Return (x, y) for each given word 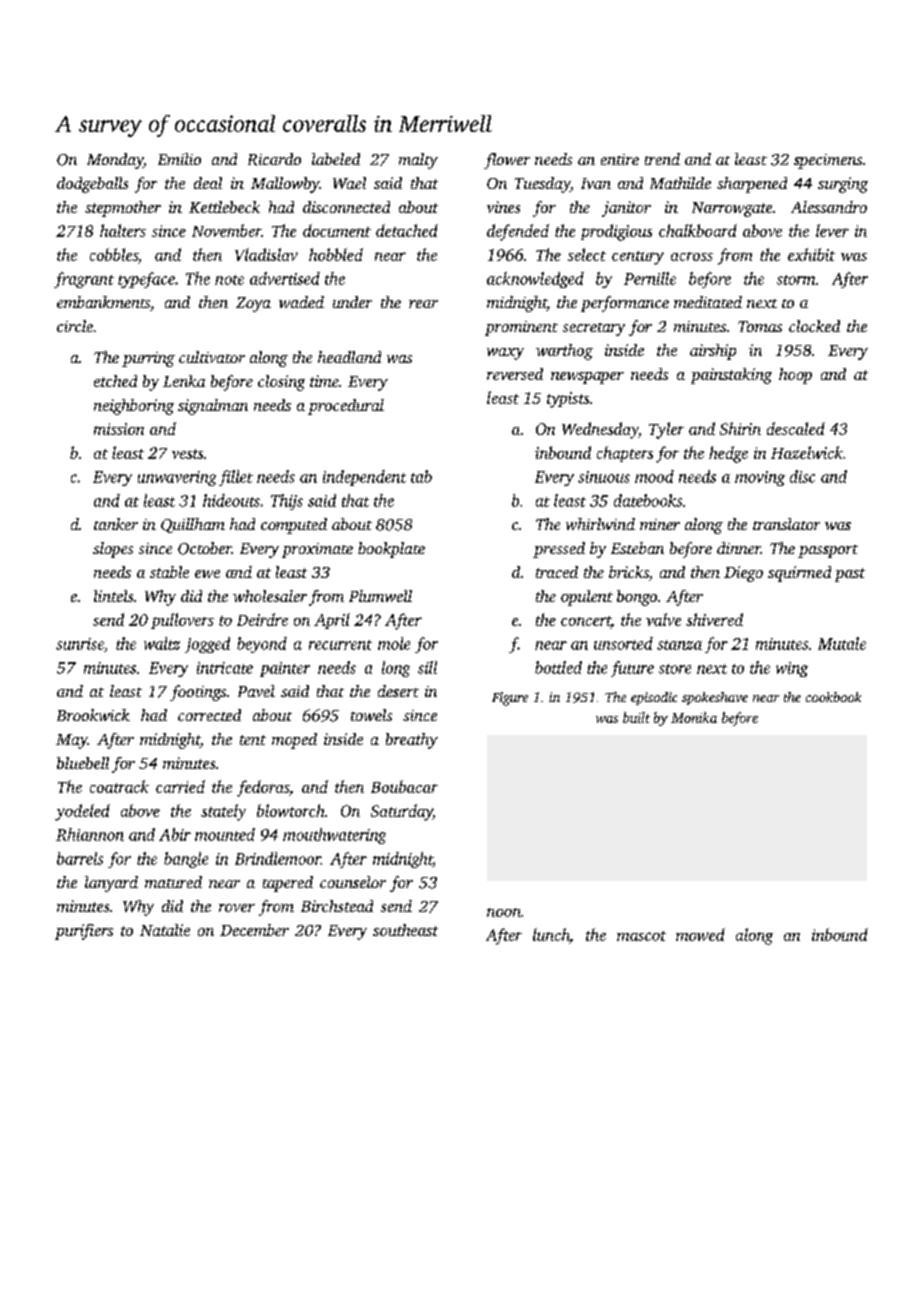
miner (660, 524)
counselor (353, 882)
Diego (743, 574)
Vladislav (266, 254)
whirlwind (600, 524)
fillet (236, 478)
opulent (587, 598)
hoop (795, 376)
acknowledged (535, 280)
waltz (162, 643)
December (254, 930)
